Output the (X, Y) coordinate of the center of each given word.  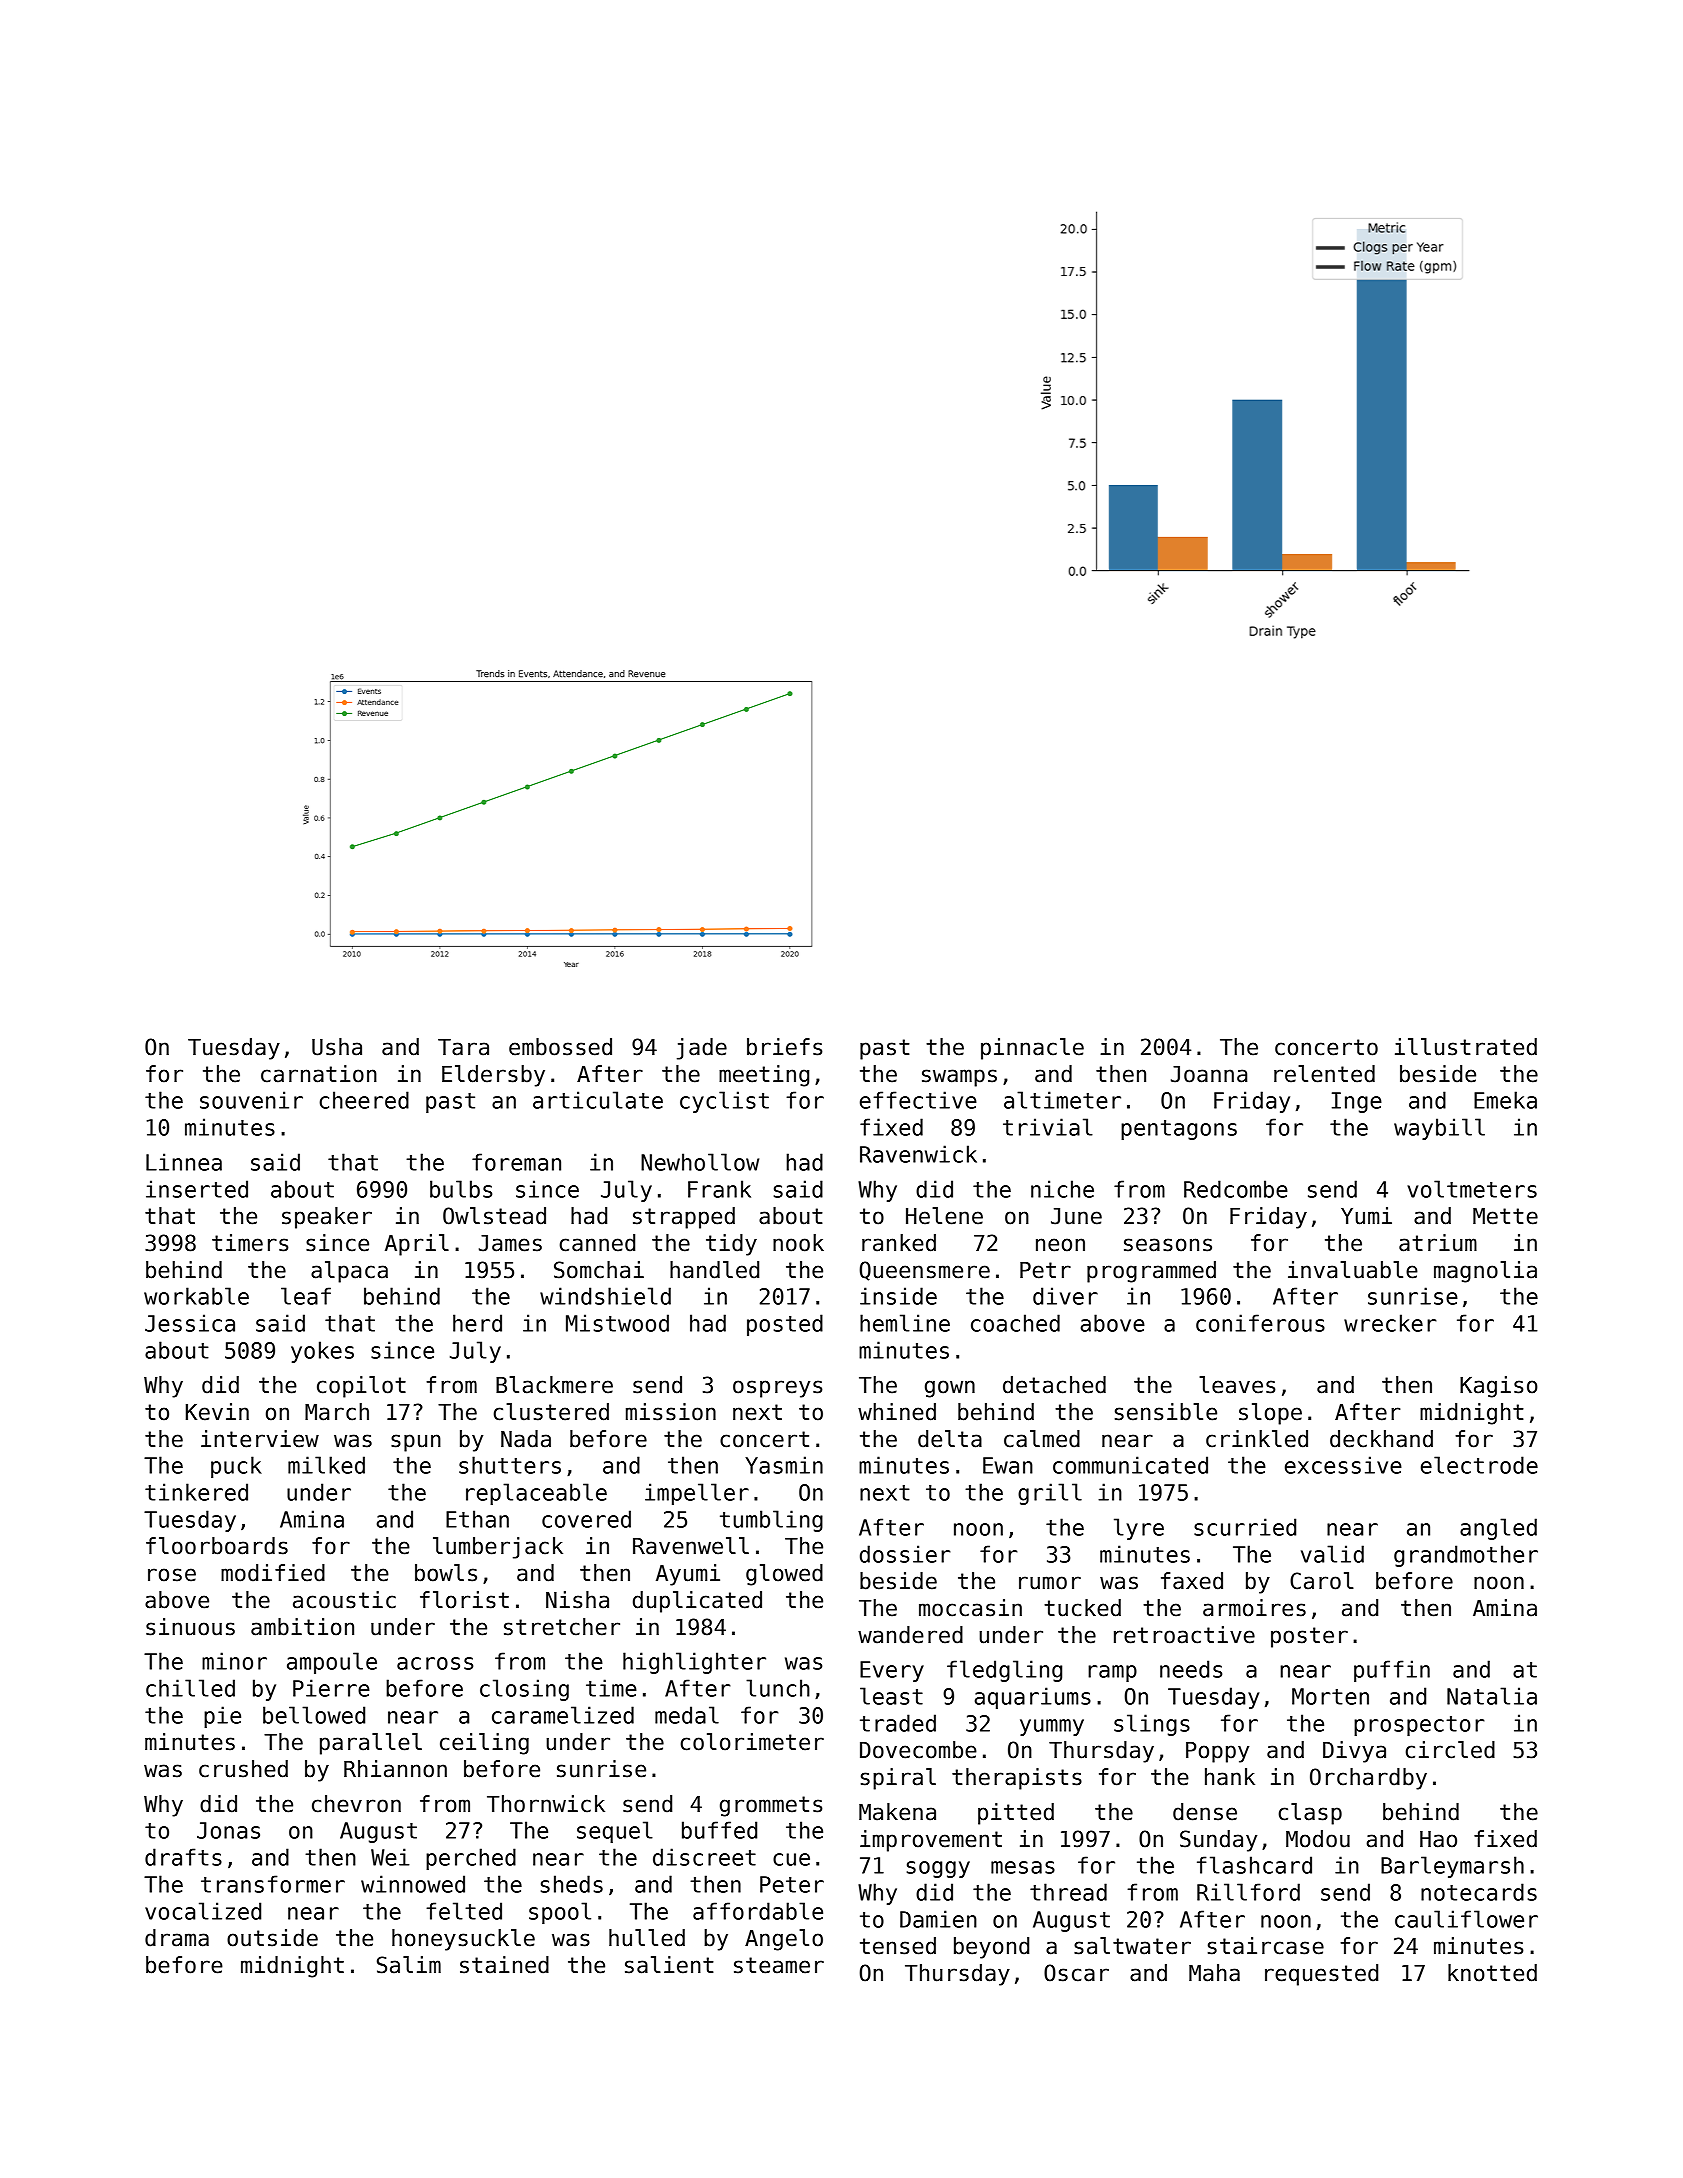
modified (273, 1573)
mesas (1023, 1867)
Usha (337, 1047)
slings (1152, 1725)
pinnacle (1032, 1049)
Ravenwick (918, 1154)
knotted (1492, 1973)
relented (1324, 1074)
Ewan (1008, 1465)
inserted (197, 1189)
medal (687, 1715)
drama (177, 1938)
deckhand (1381, 1439)
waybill (1439, 1129)
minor (234, 1661)
